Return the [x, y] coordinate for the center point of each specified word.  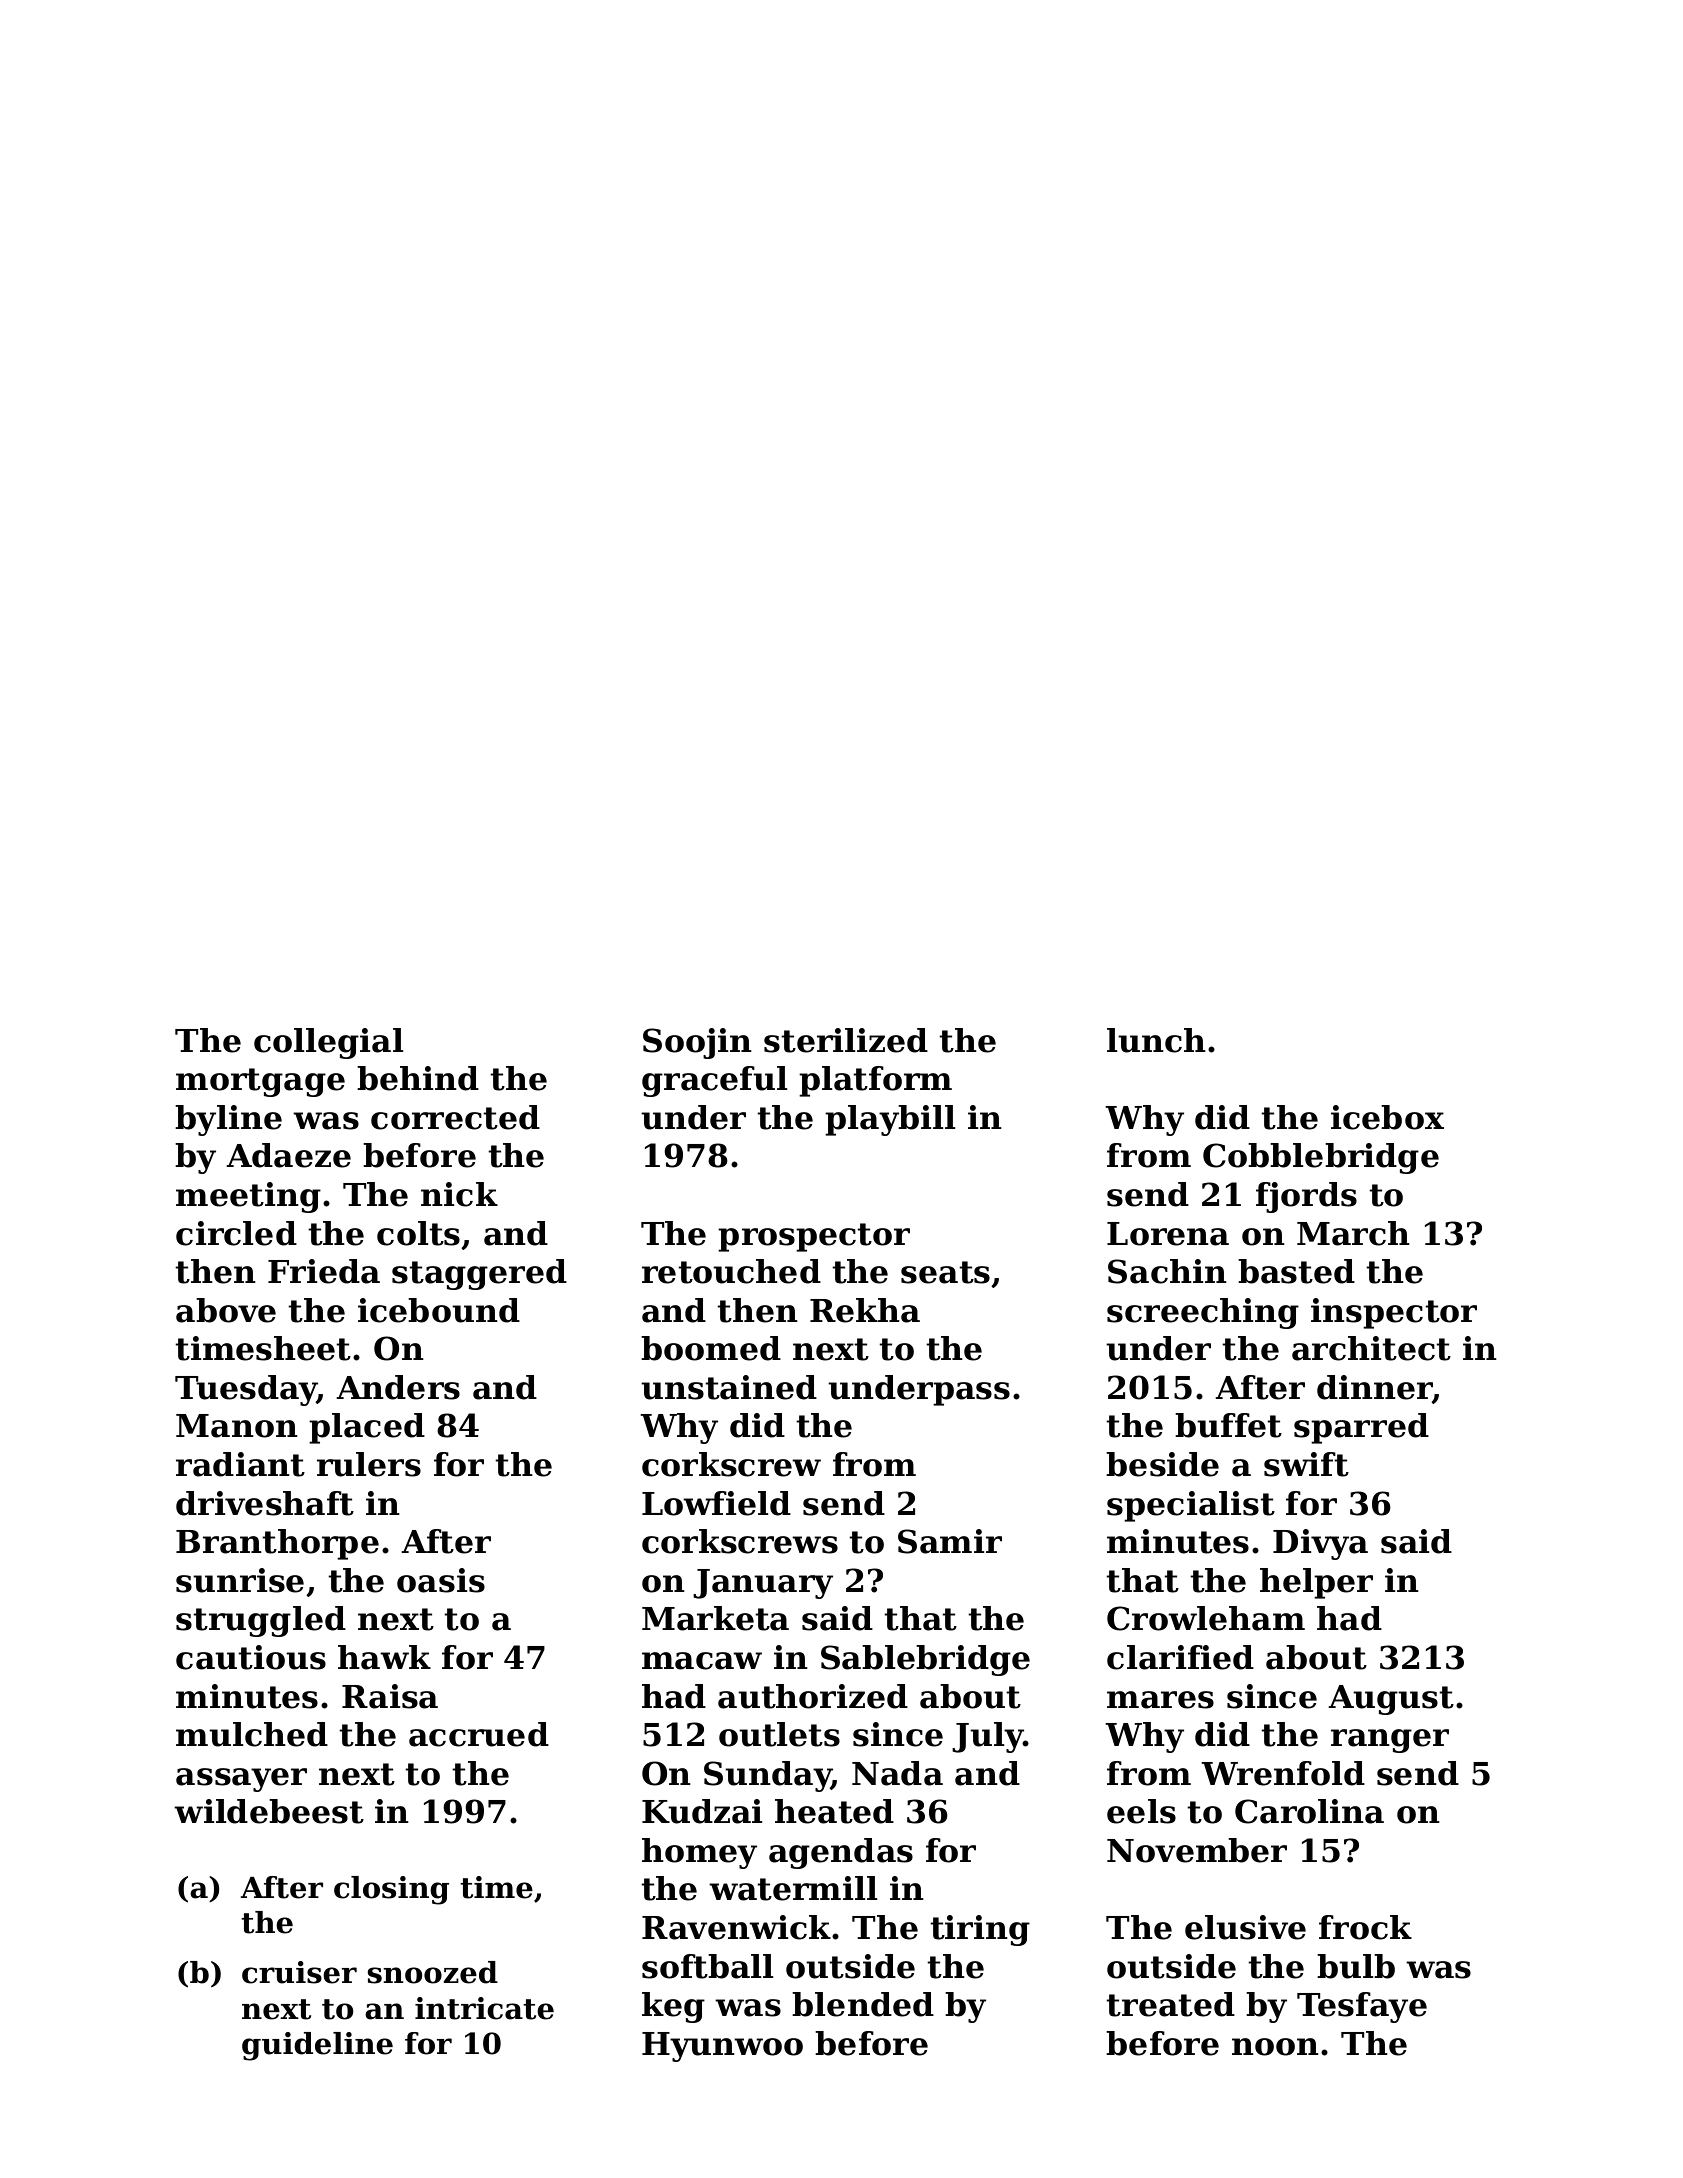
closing [391, 1890]
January [763, 1584]
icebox [1387, 1117]
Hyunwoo [722, 2047]
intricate [484, 2008]
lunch [1156, 1040]
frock [1365, 1927]
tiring [980, 1930]
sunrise [240, 1580]
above [226, 1310]
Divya [1320, 1544]
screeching [1203, 1313]
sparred [1361, 1428]
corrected [455, 1117]
